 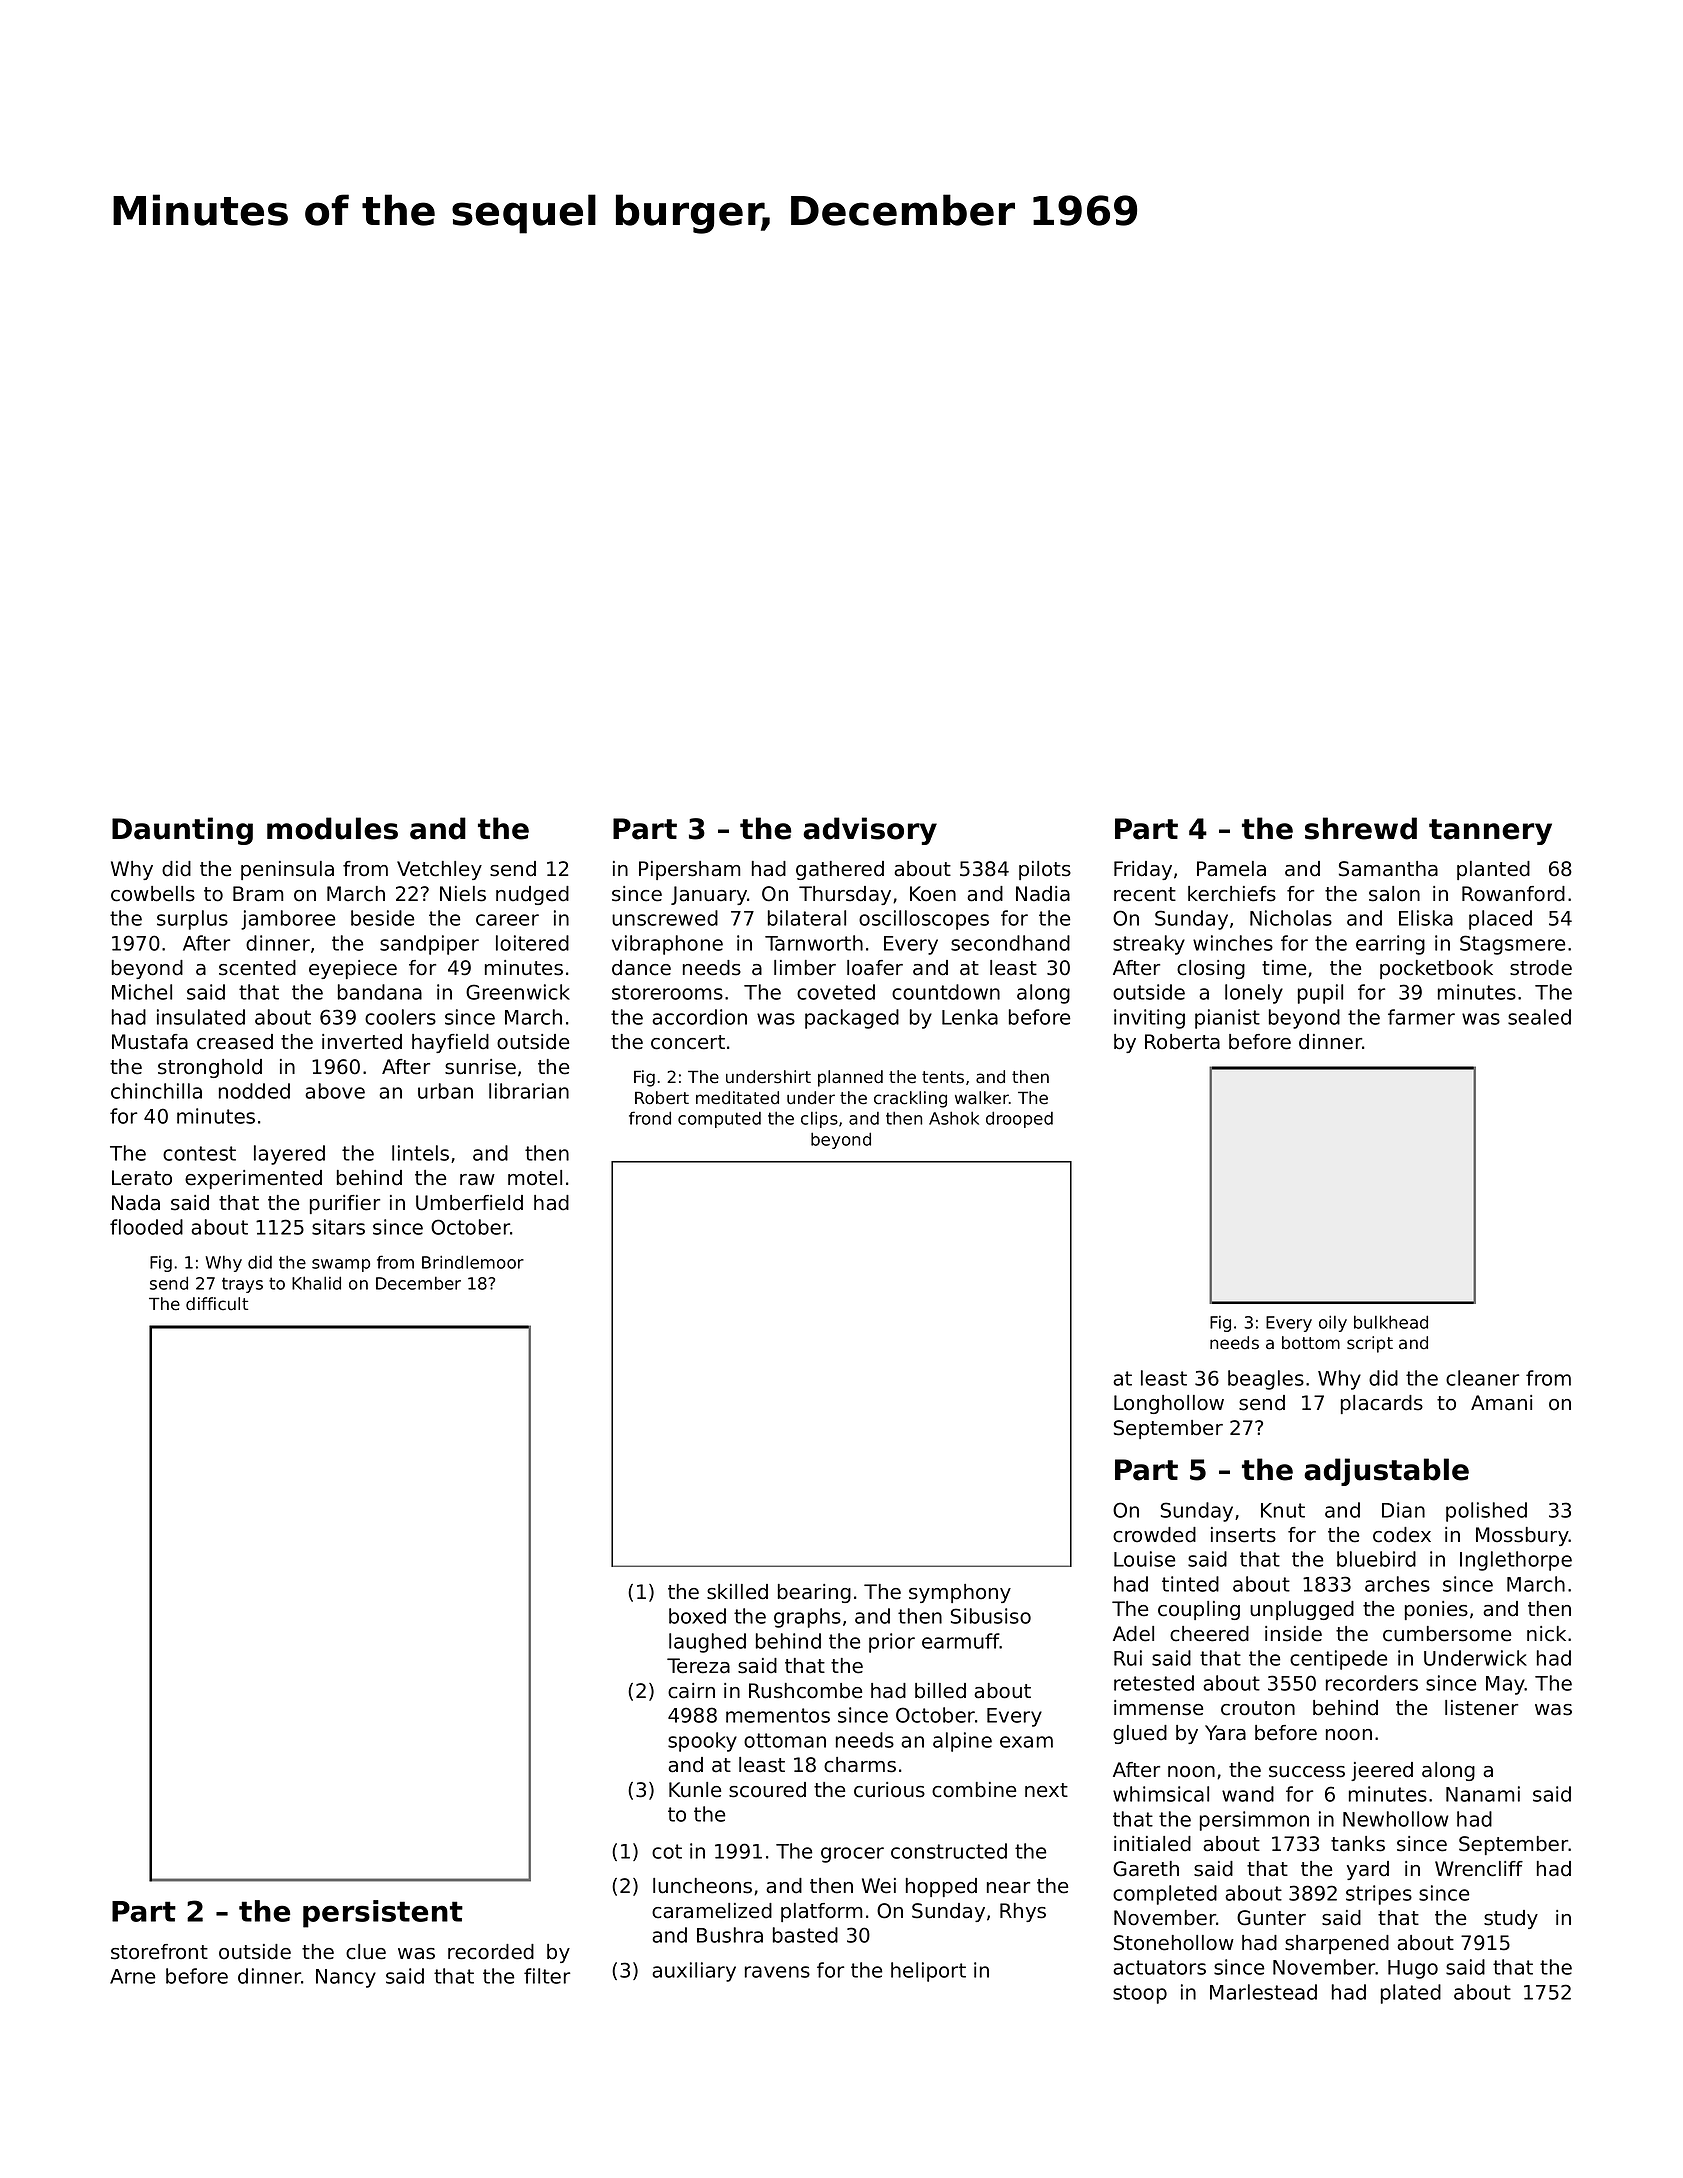 What do you see at coordinates (346, 1978) in the image?
I see `Nancy` at bounding box center [346, 1978].
